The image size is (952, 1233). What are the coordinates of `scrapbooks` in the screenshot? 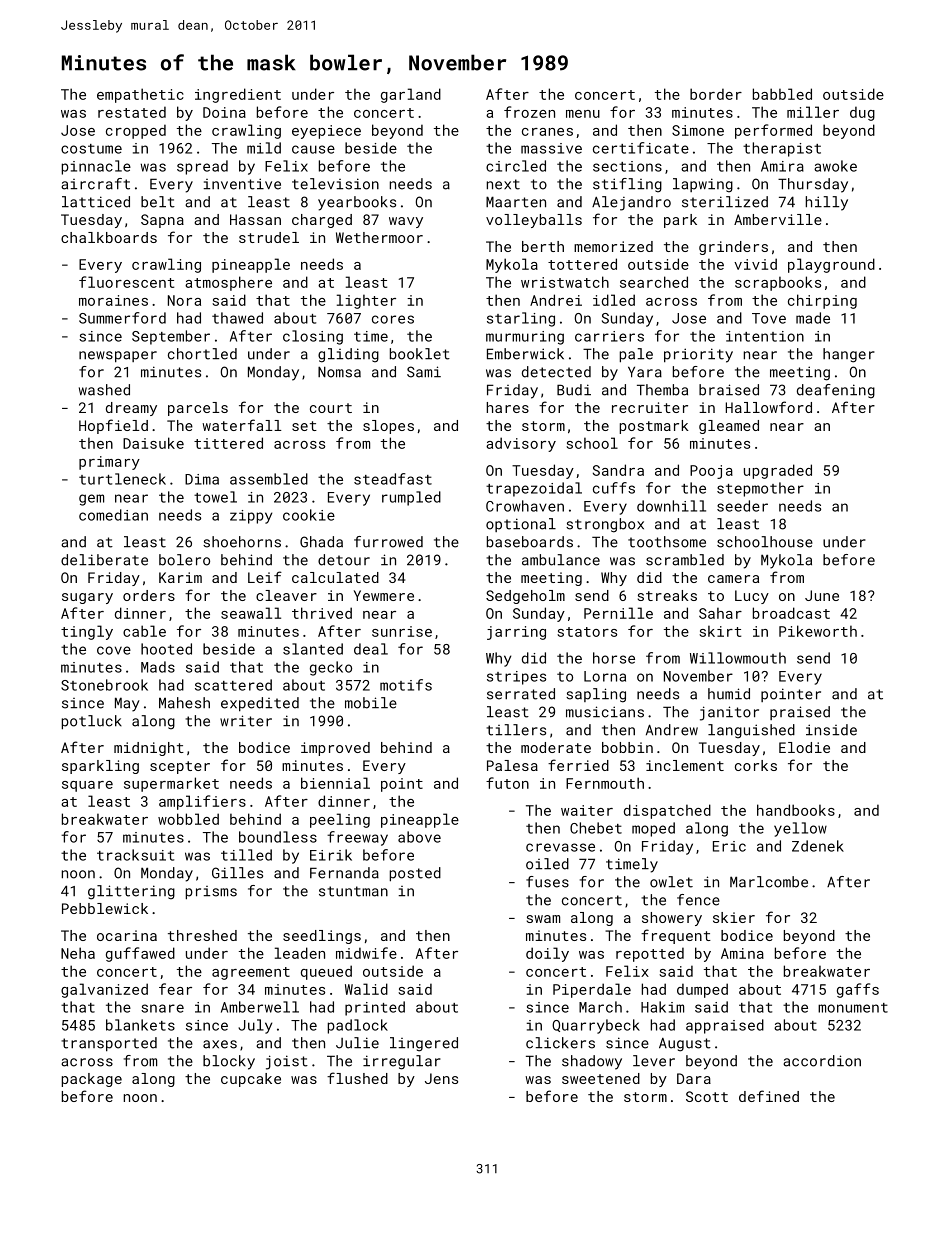 It's located at (778, 283).
